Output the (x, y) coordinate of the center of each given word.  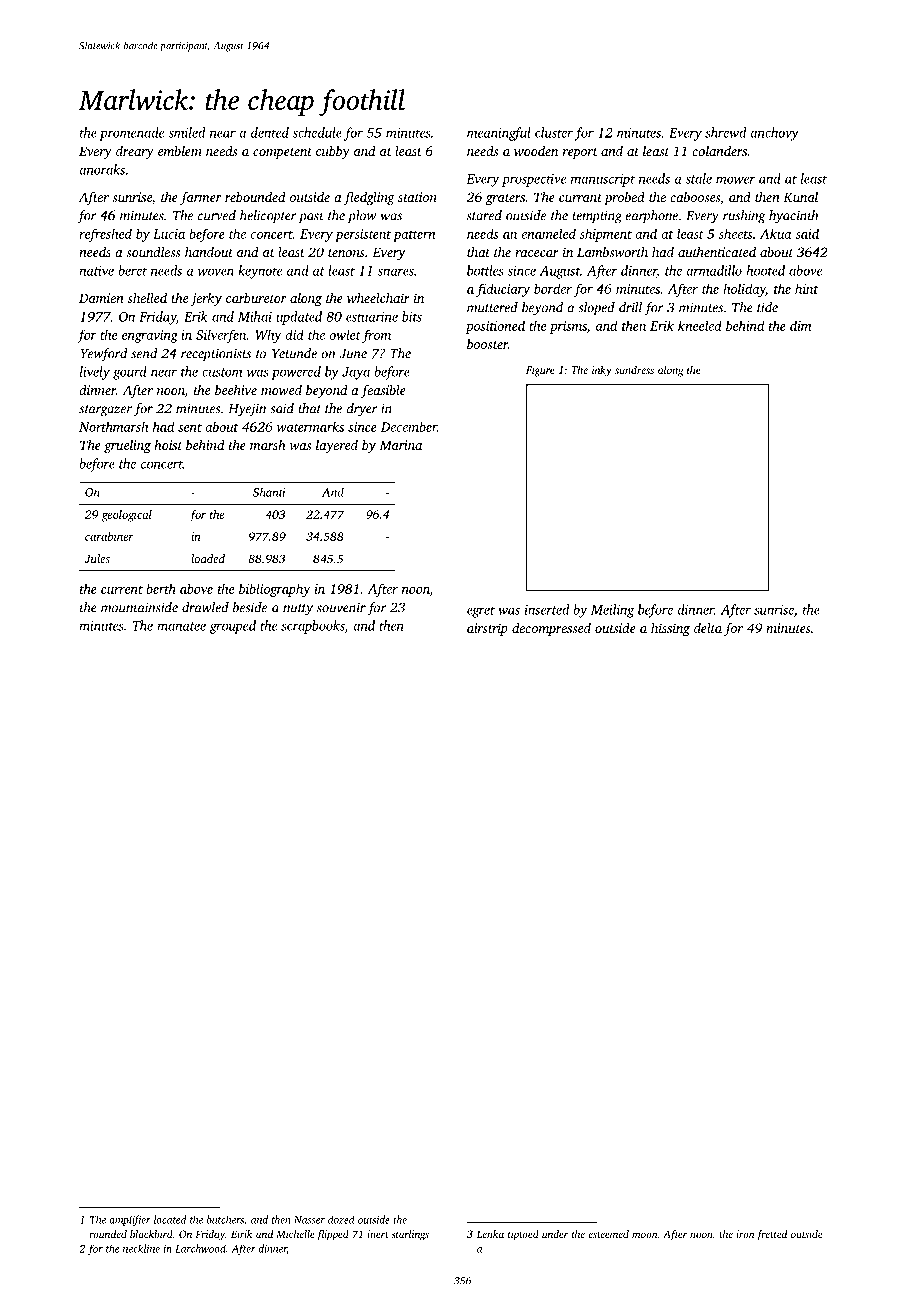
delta (708, 628)
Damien (101, 298)
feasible (383, 391)
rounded (108, 1234)
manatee (181, 626)
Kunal (800, 197)
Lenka (490, 1234)
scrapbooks (313, 627)
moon (645, 1235)
